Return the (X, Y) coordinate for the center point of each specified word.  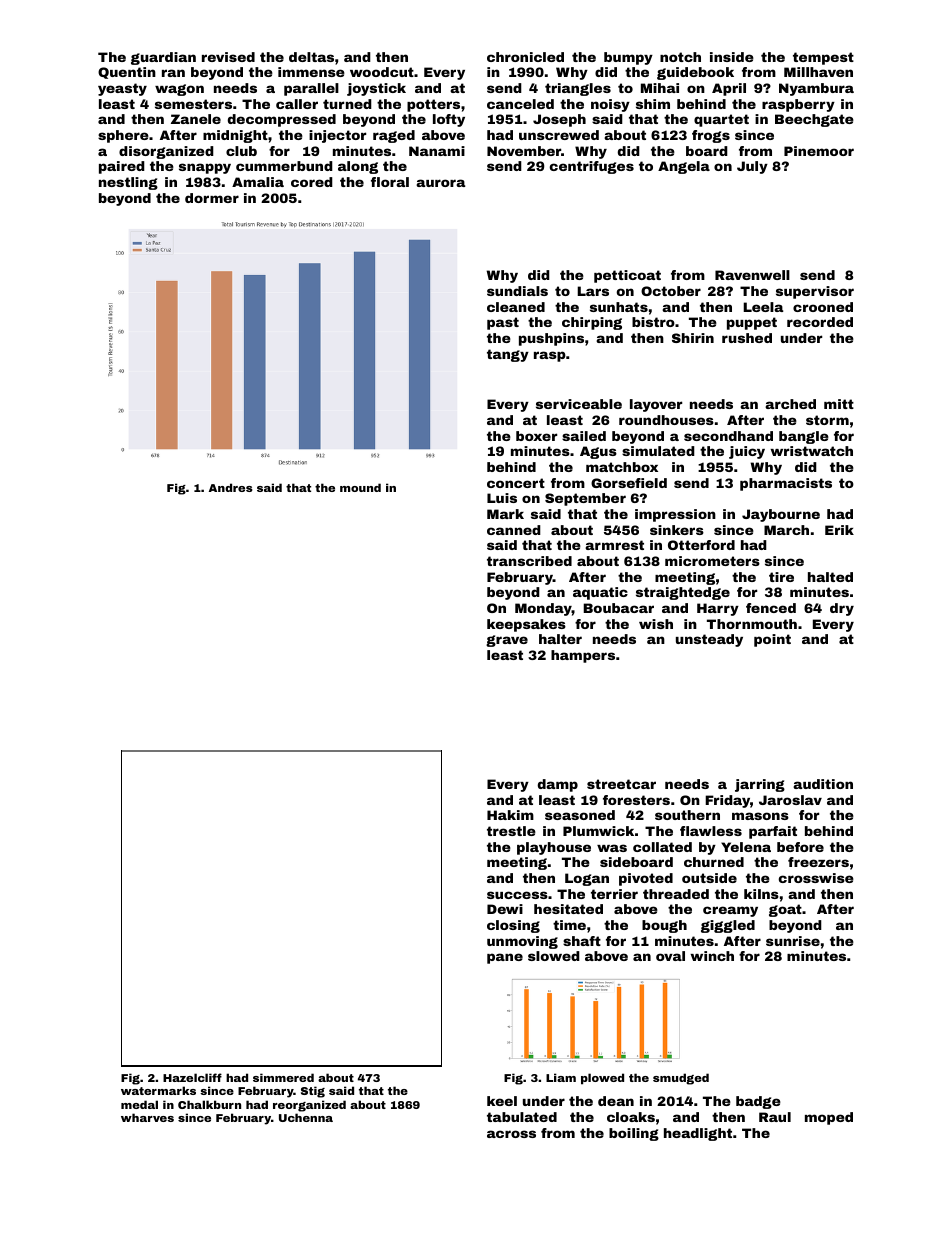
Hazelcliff (192, 1077)
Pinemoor (819, 151)
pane (505, 958)
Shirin (693, 338)
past (503, 323)
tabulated (522, 1117)
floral (390, 182)
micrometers (712, 561)
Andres (230, 487)
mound (360, 487)
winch (712, 956)
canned (514, 530)
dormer (212, 198)
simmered (283, 1077)
